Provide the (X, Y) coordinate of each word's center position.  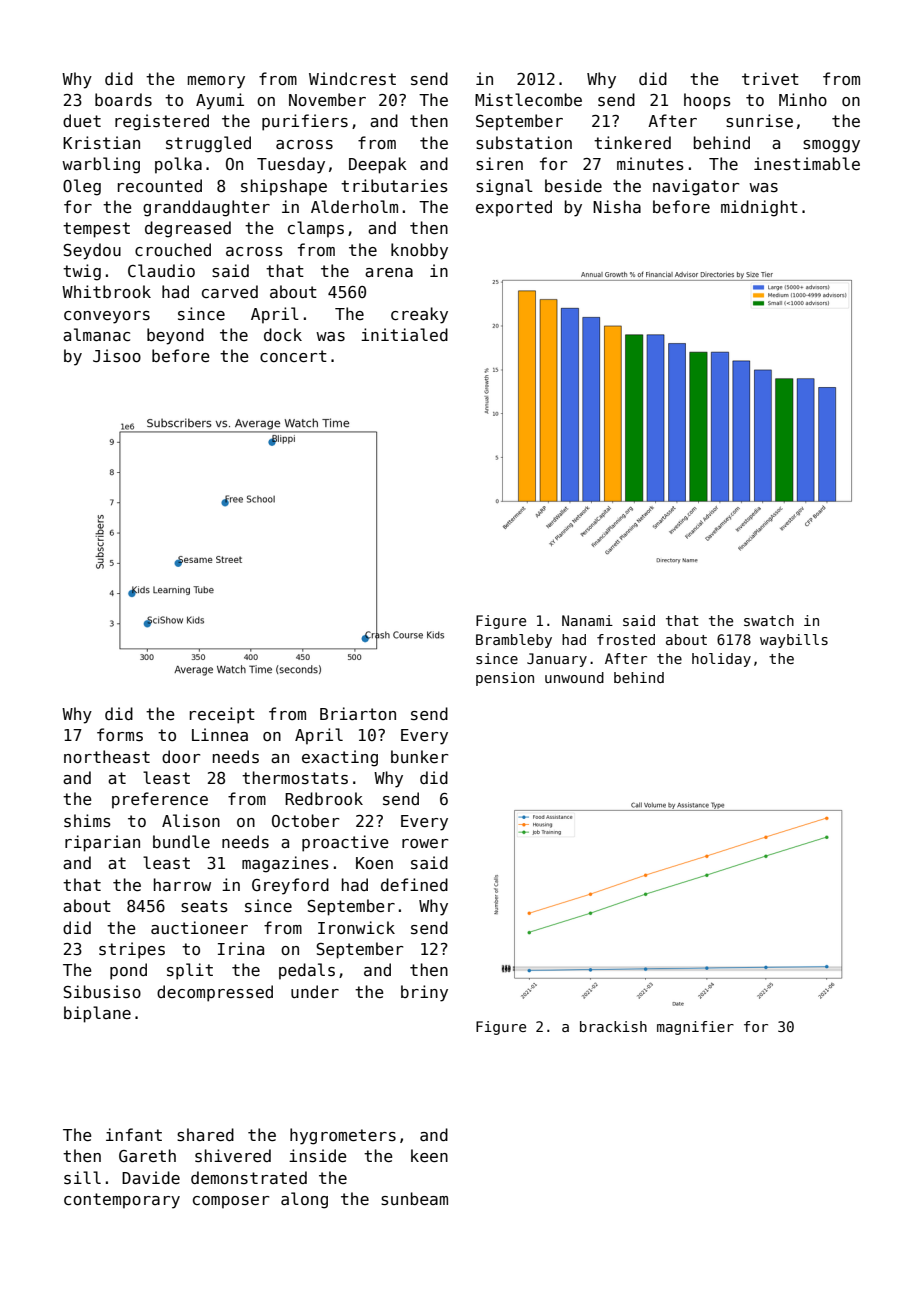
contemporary (122, 1201)
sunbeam (414, 1198)
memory (216, 82)
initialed (404, 334)
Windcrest (352, 79)
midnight (759, 208)
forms (120, 735)
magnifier (695, 1028)
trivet (770, 78)
